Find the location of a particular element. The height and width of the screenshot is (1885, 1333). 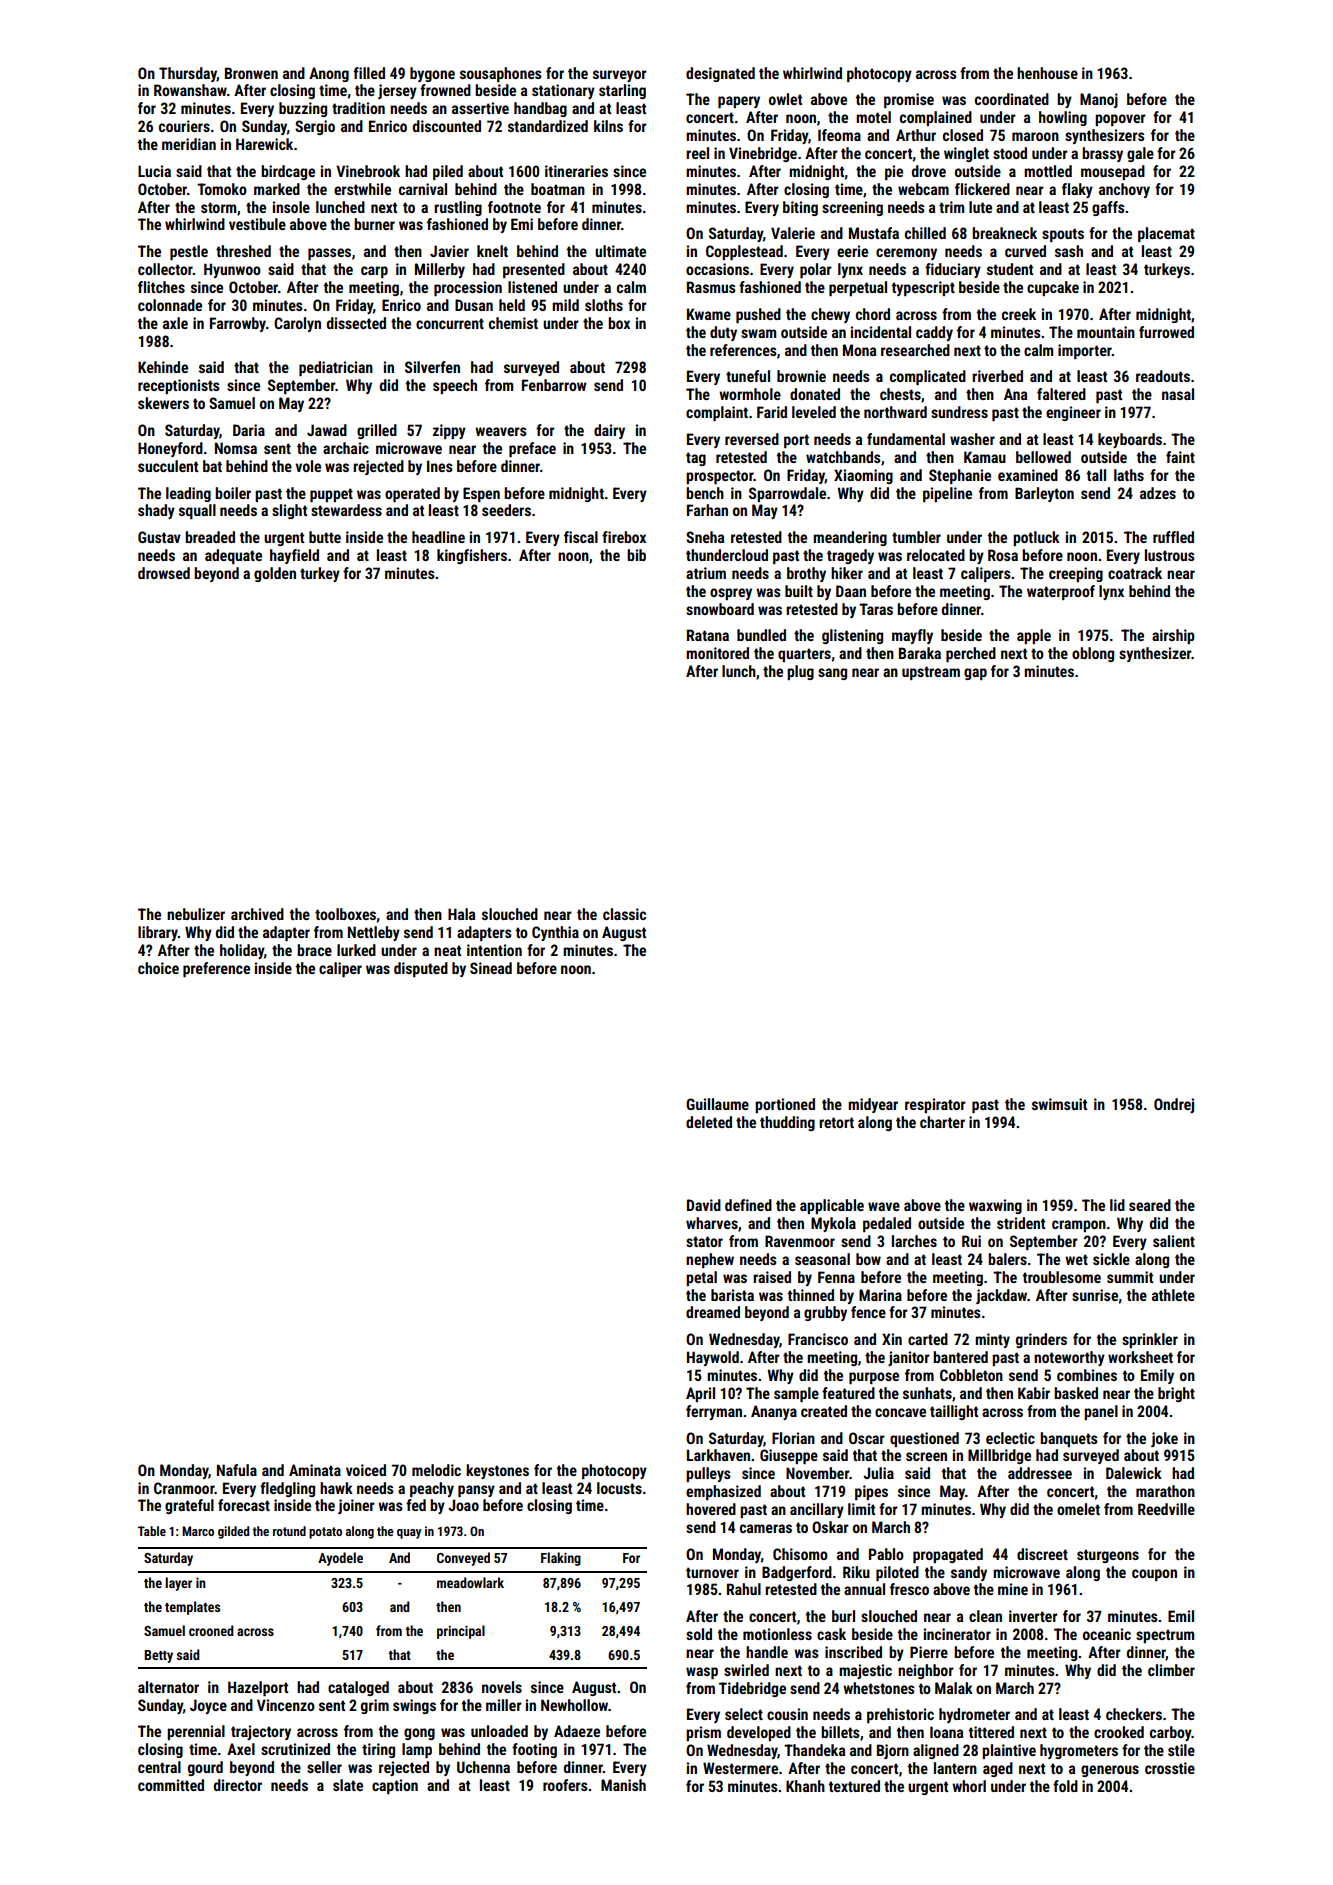

operated is located at coordinates (412, 494).
